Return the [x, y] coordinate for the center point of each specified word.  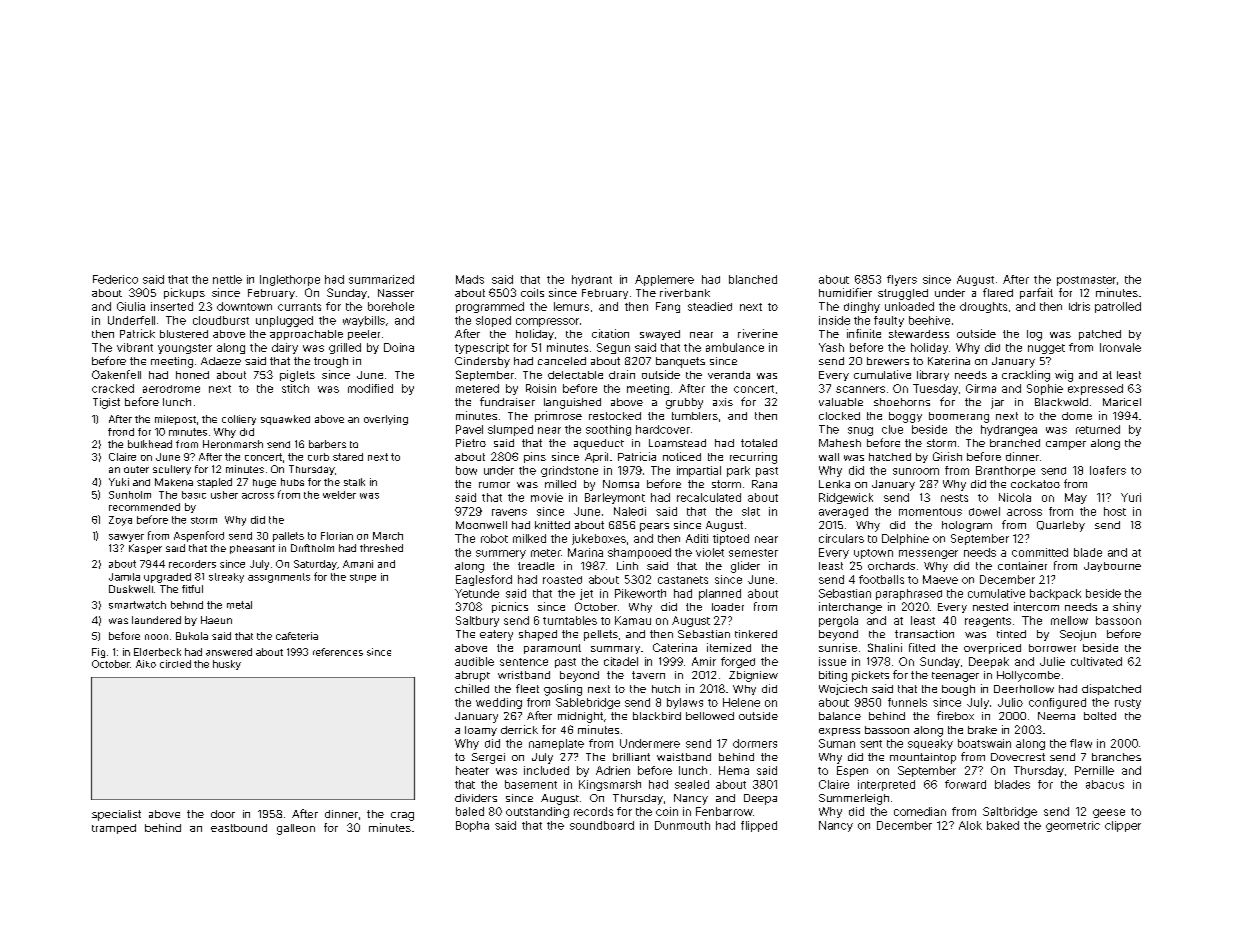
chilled [472, 688]
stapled [214, 483]
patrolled [1118, 307]
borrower [1052, 648]
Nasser [396, 293]
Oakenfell [116, 374]
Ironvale [1120, 347]
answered [229, 652]
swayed [660, 335]
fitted [922, 647]
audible [474, 661]
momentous [930, 512]
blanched [753, 279]
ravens [509, 512]
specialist [116, 815]
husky [227, 665]
